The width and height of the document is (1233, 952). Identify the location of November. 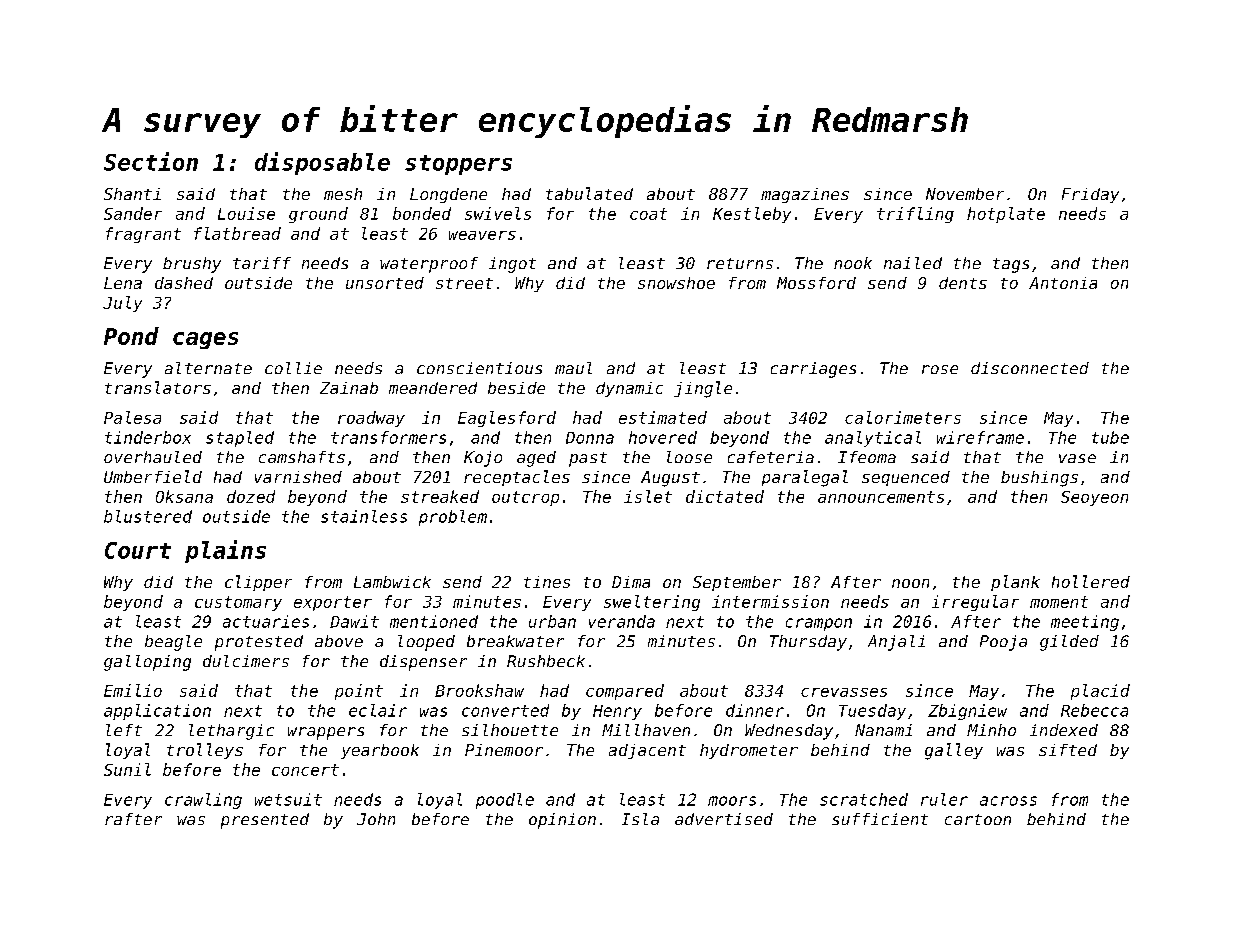
(965, 194).
